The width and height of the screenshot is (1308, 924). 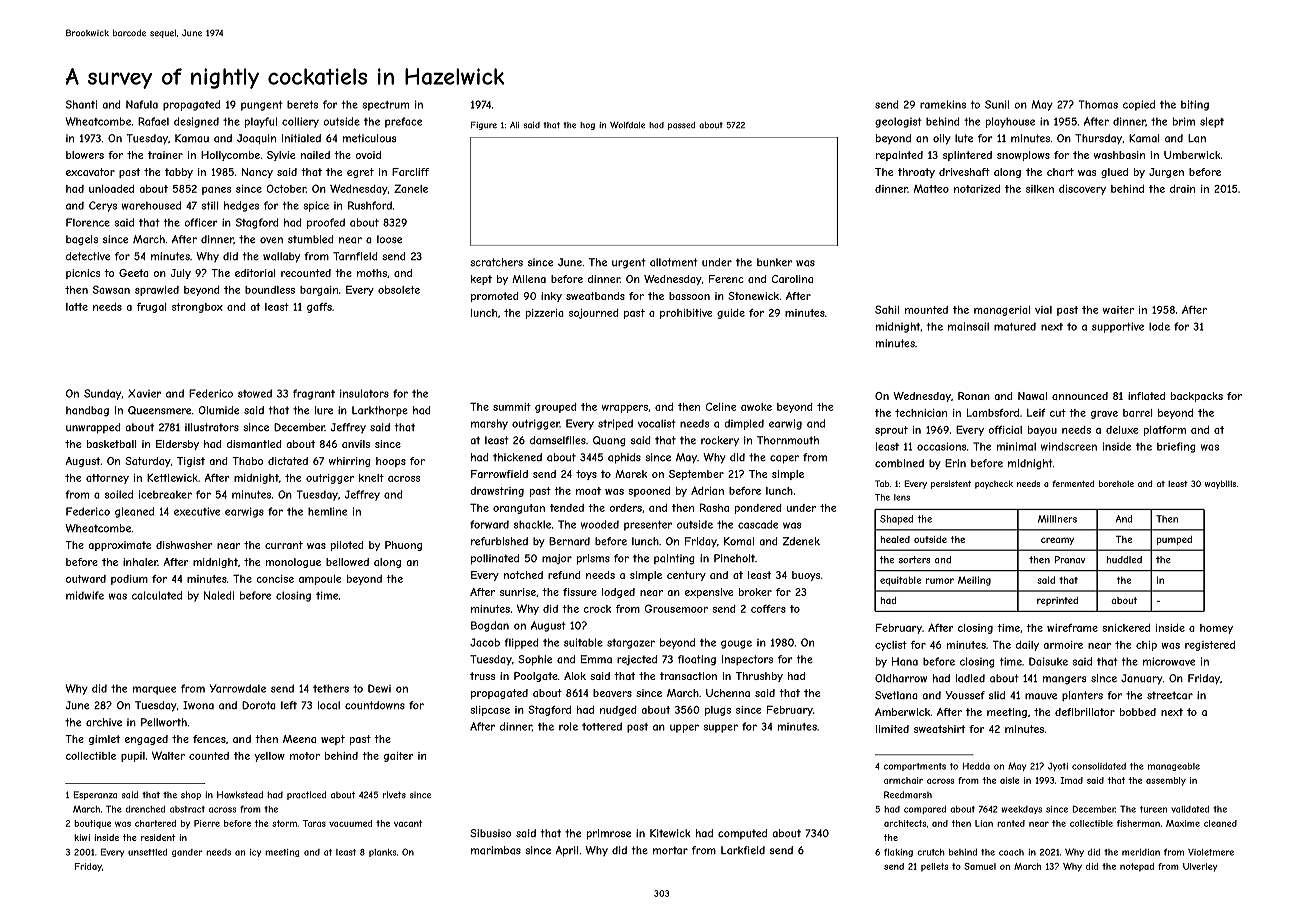 I want to click on unsettled, so click(x=147, y=852).
